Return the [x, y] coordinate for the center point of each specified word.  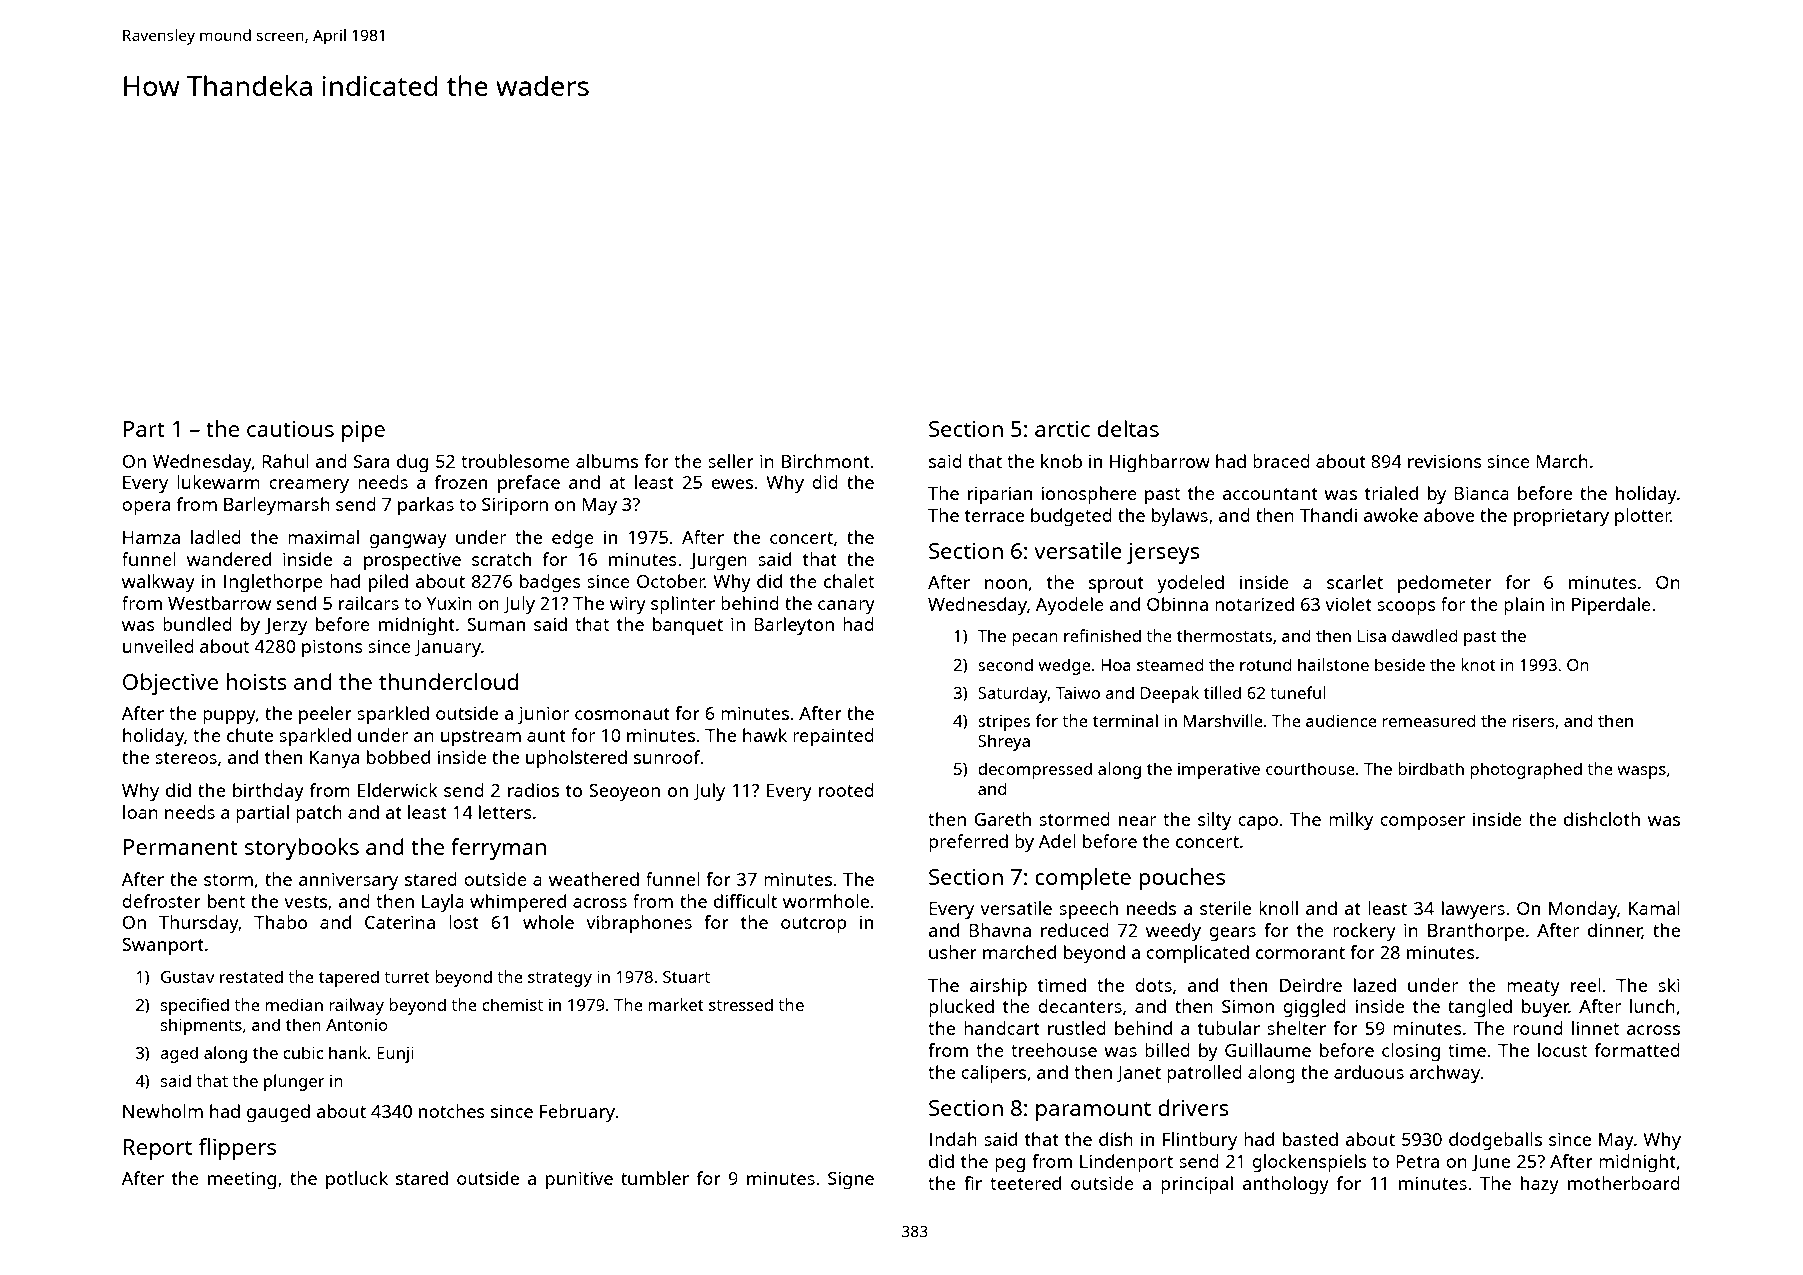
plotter [1643, 517]
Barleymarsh [277, 506]
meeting [242, 1180]
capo [1258, 823]
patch [319, 814]
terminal [1125, 720]
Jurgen [718, 562]
